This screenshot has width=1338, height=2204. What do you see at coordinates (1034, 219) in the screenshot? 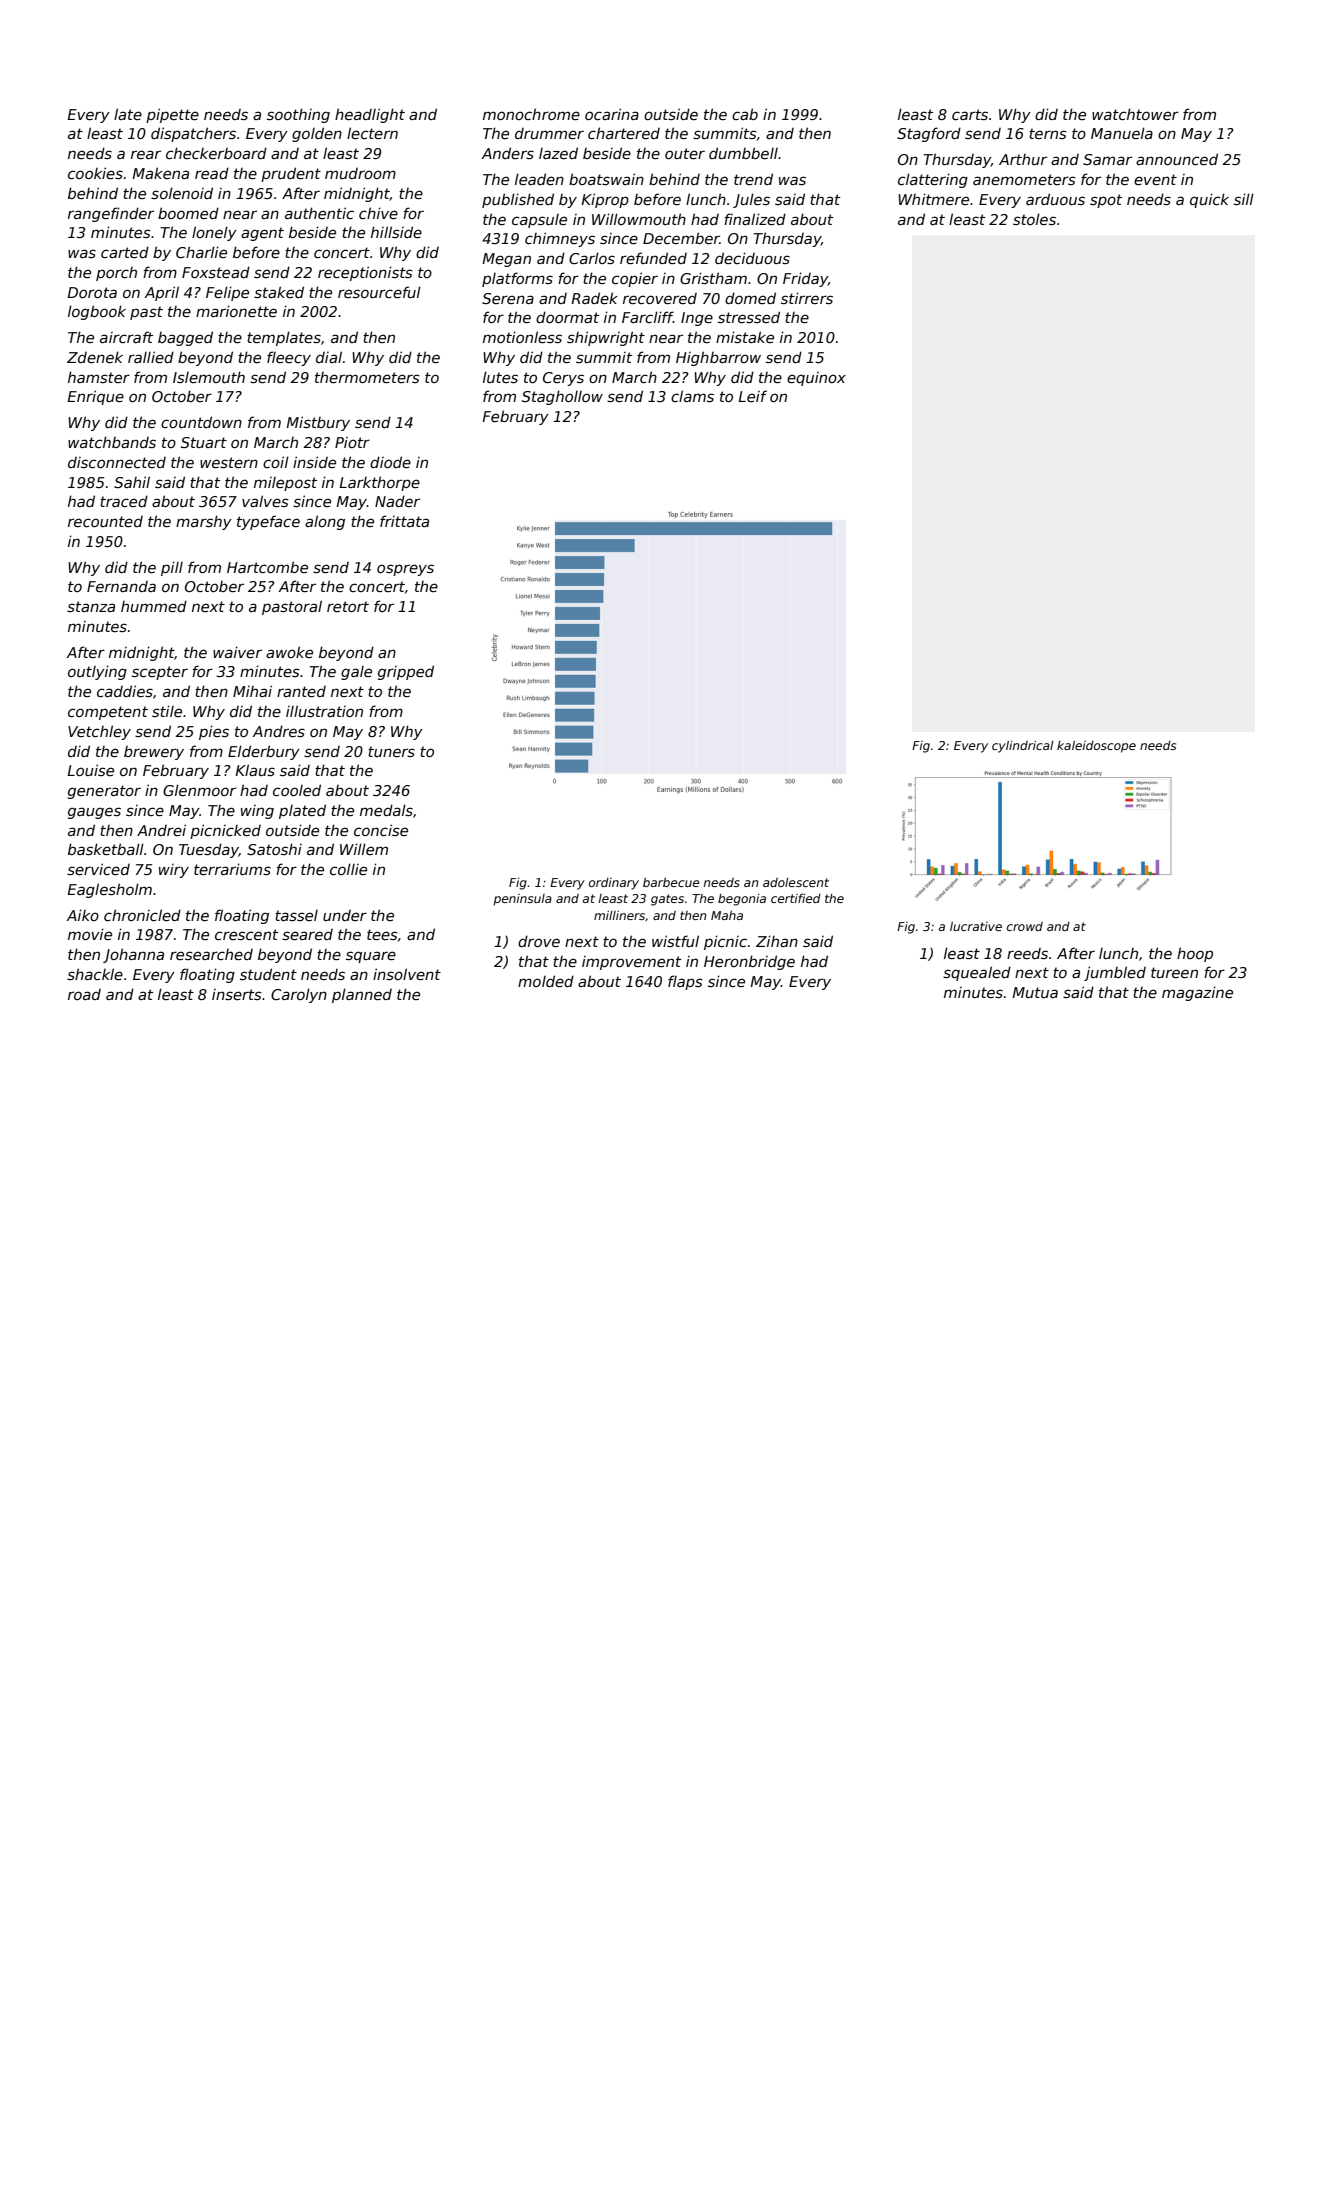
I see `stoles` at bounding box center [1034, 219].
